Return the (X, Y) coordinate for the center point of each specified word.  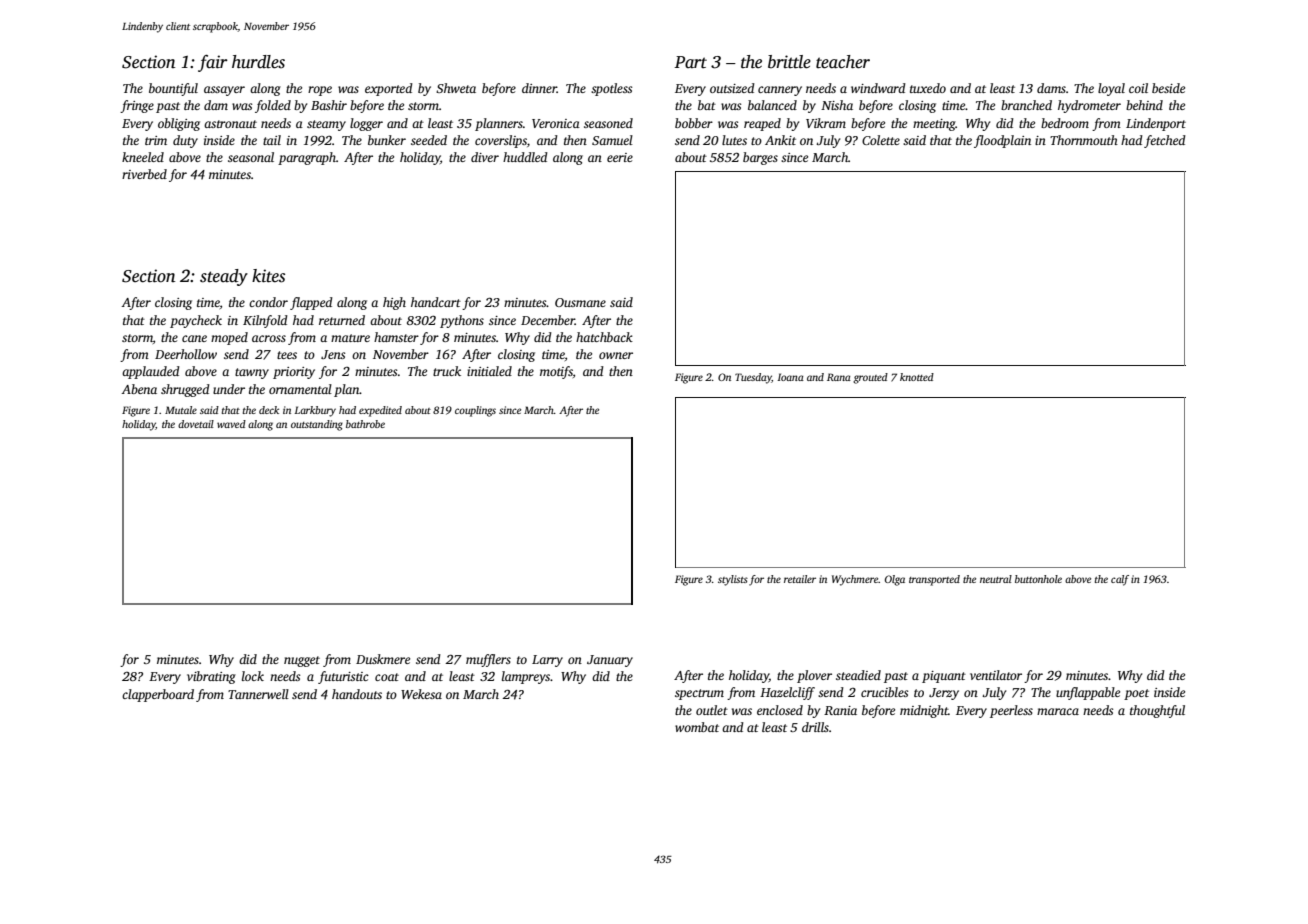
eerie (620, 157)
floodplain (1002, 141)
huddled (525, 157)
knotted (917, 377)
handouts (357, 694)
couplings (475, 411)
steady (224, 277)
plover (814, 676)
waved (231, 424)
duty (185, 141)
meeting (934, 125)
